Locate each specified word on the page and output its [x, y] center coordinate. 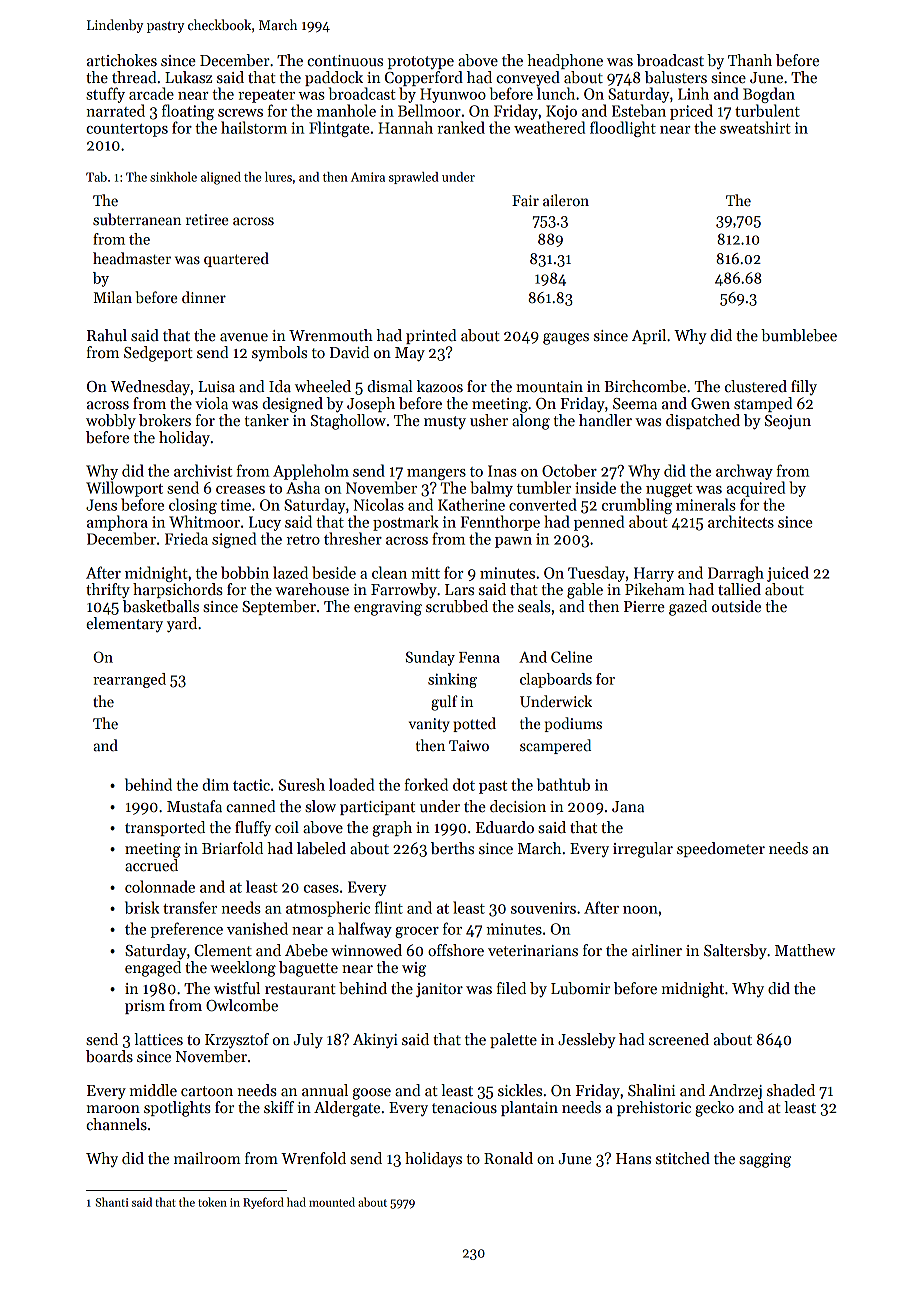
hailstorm [254, 127]
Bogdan [769, 95]
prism [145, 1007]
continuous [345, 60]
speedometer [721, 849]
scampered [555, 746]
